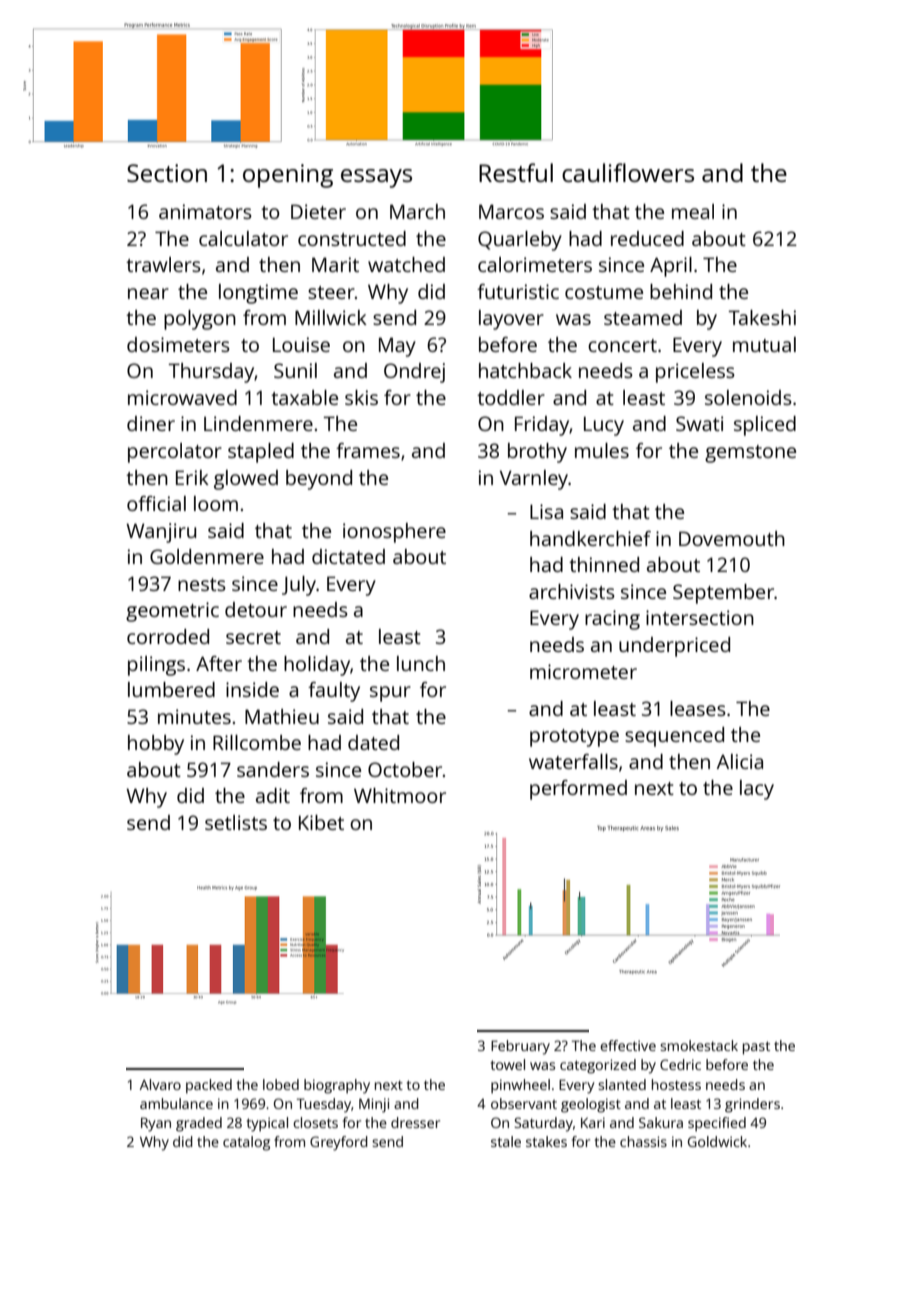 This page has width=924, height=1311. What do you see at coordinates (516, 172) in the page?
I see `Restful` at bounding box center [516, 172].
